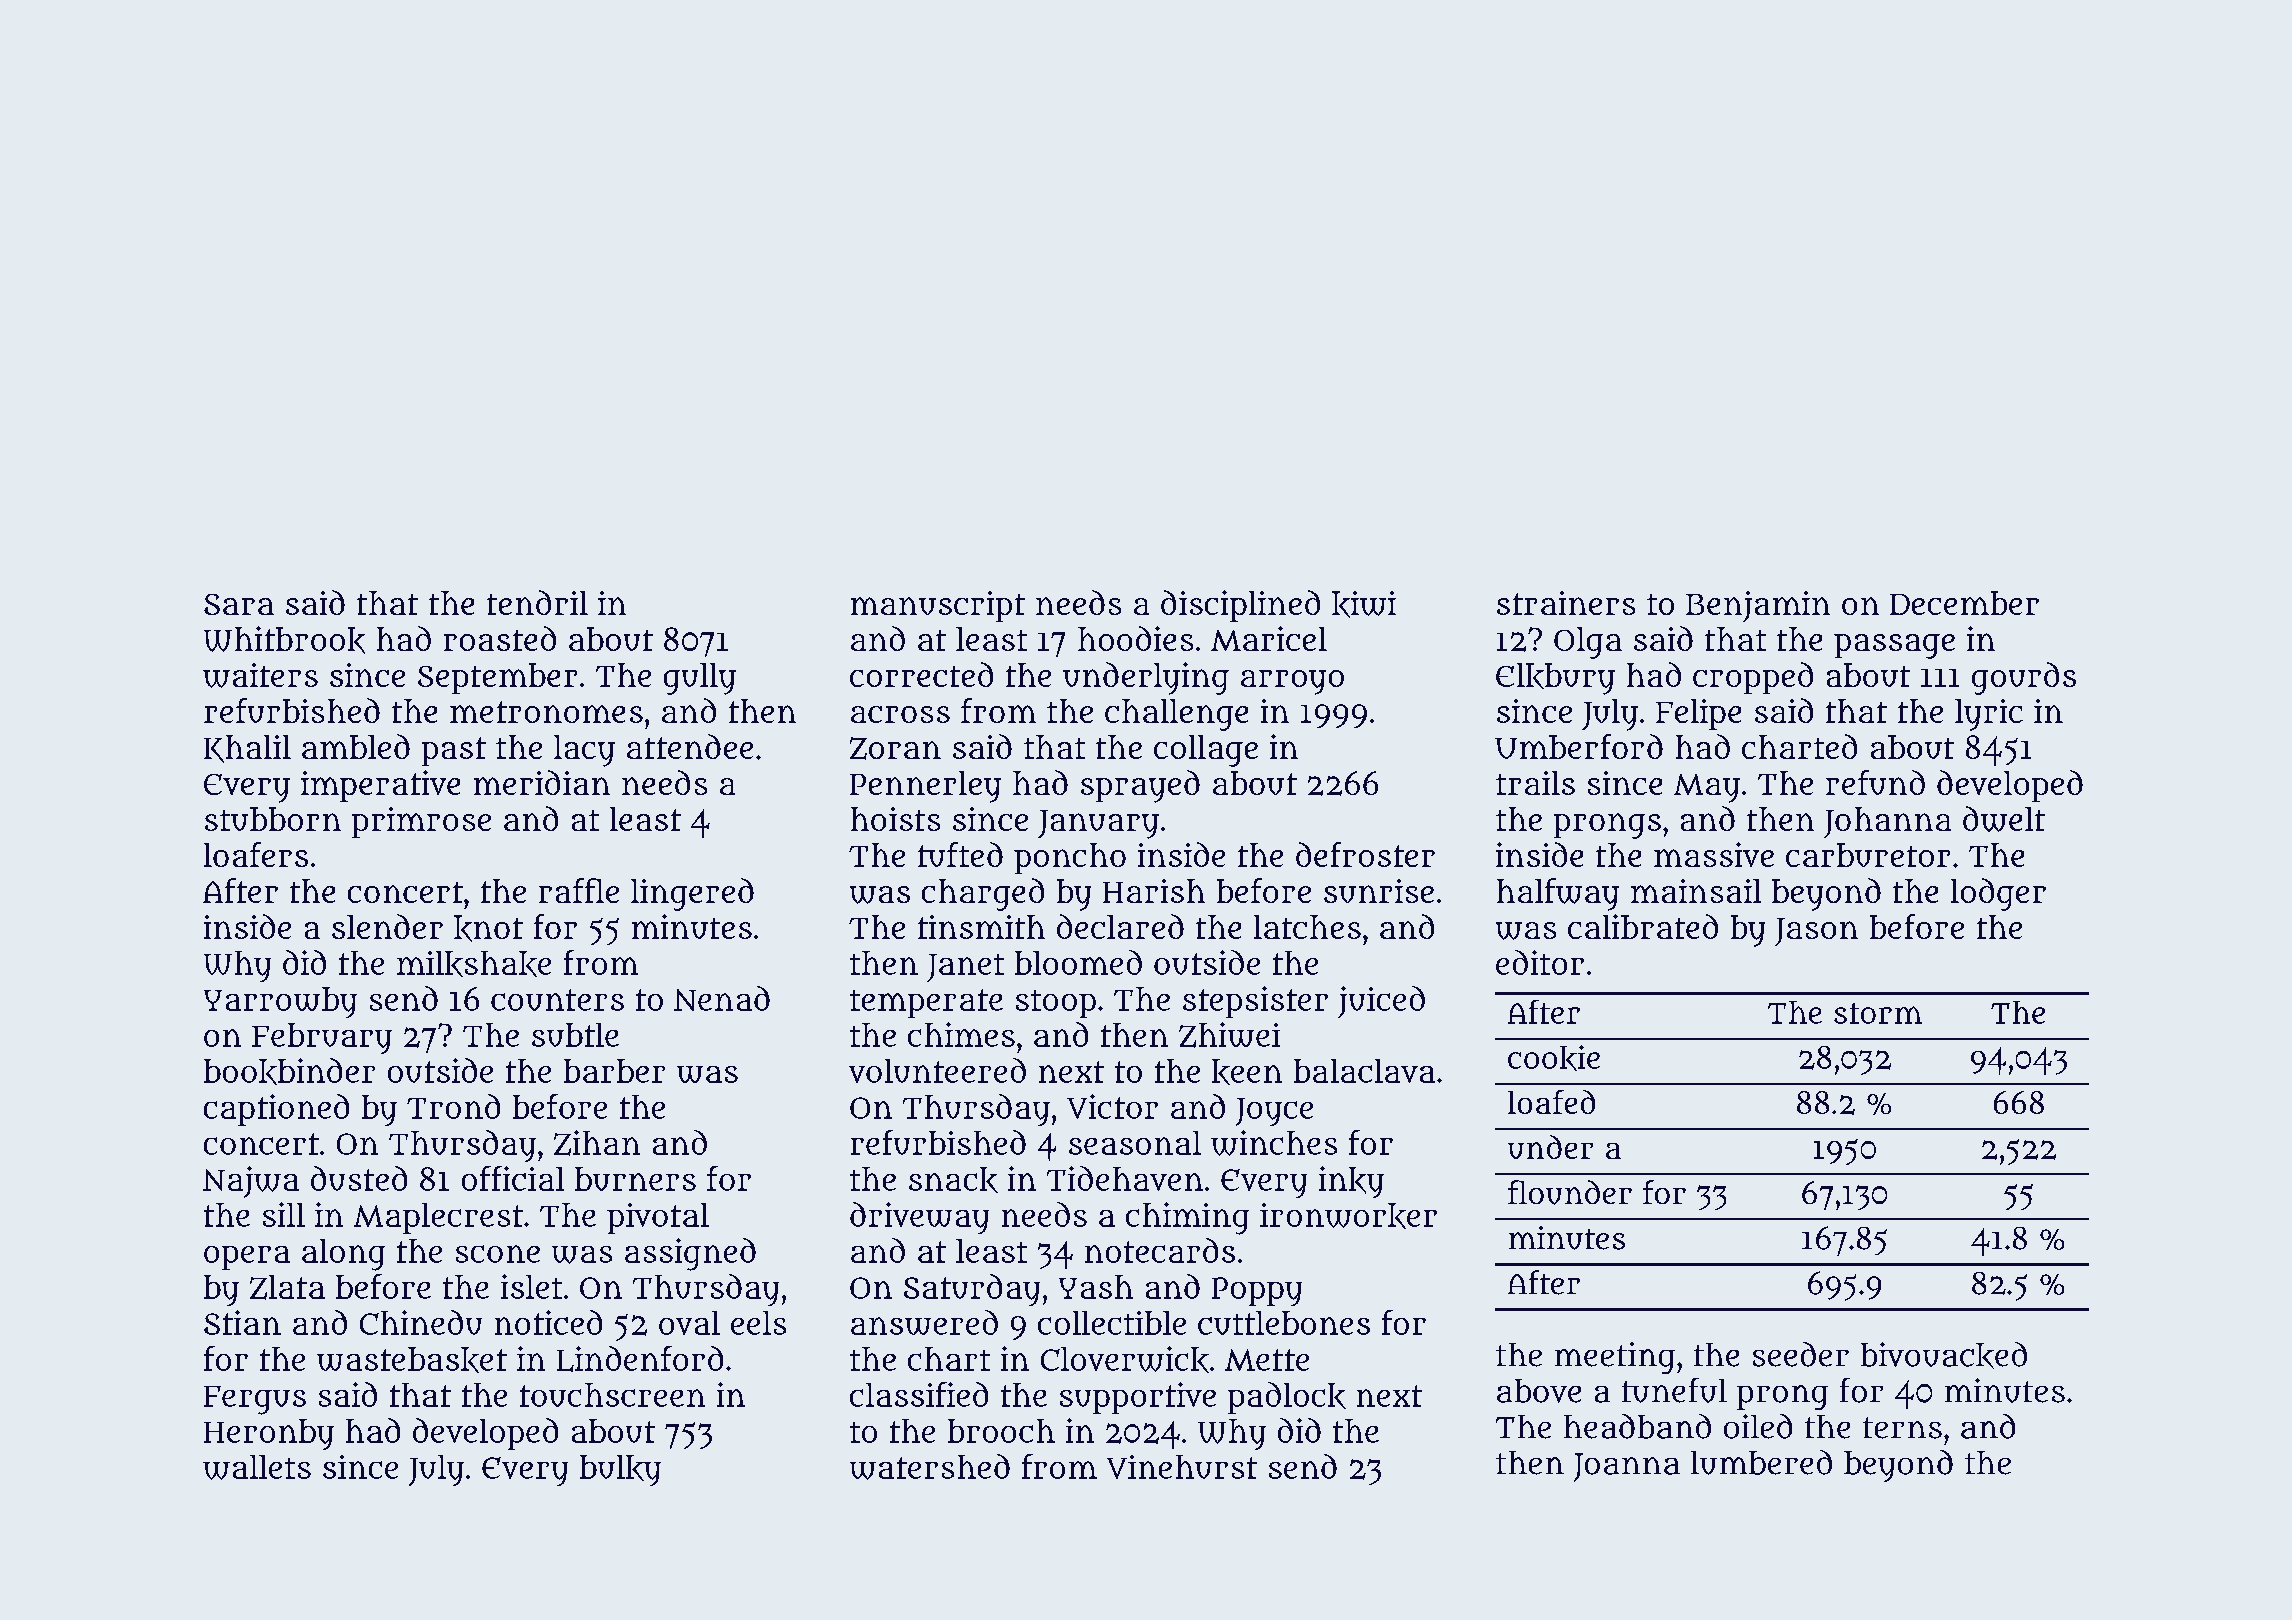 The width and height of the image is (2292, 1620). I want to click on Vinehurst, so click(1182, 1467).
